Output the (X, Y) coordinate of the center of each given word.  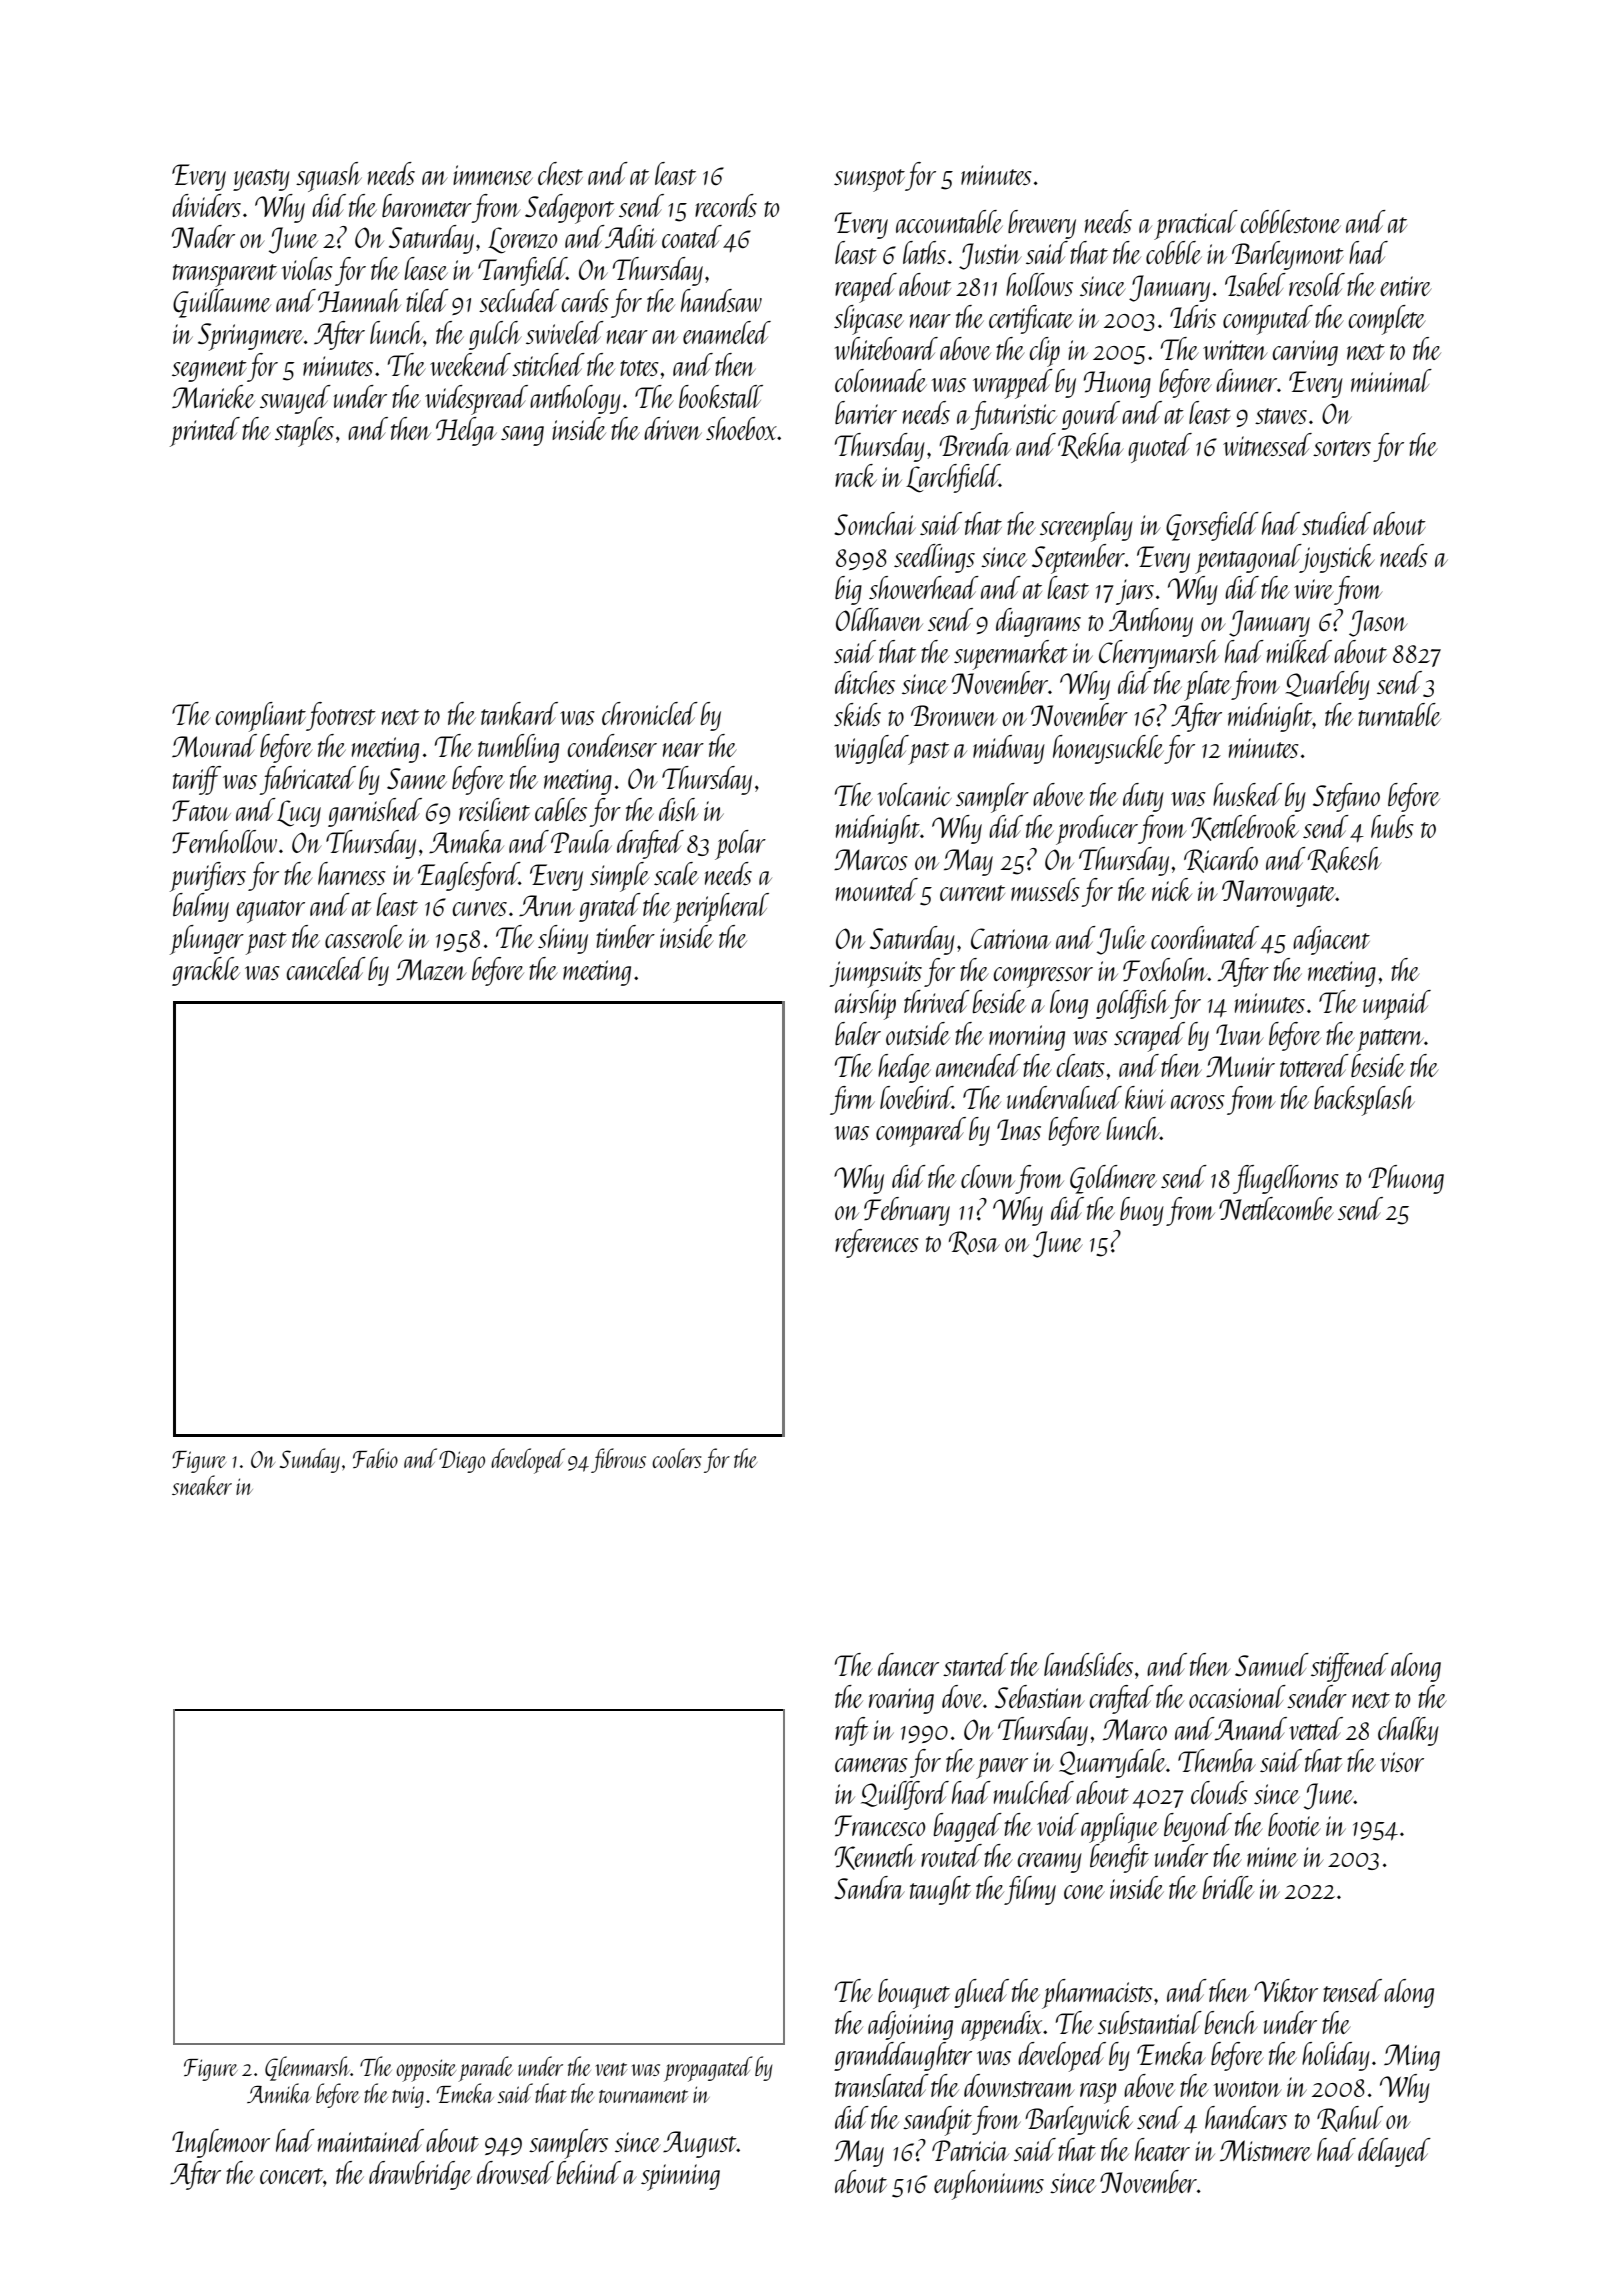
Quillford (905, 1795)
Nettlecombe (1276, 1208)
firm (852, 1100)
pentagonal (1248, 559)
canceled (326, 968)
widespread (476, 400)
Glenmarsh (307, 2068)
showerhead (924, 587)
